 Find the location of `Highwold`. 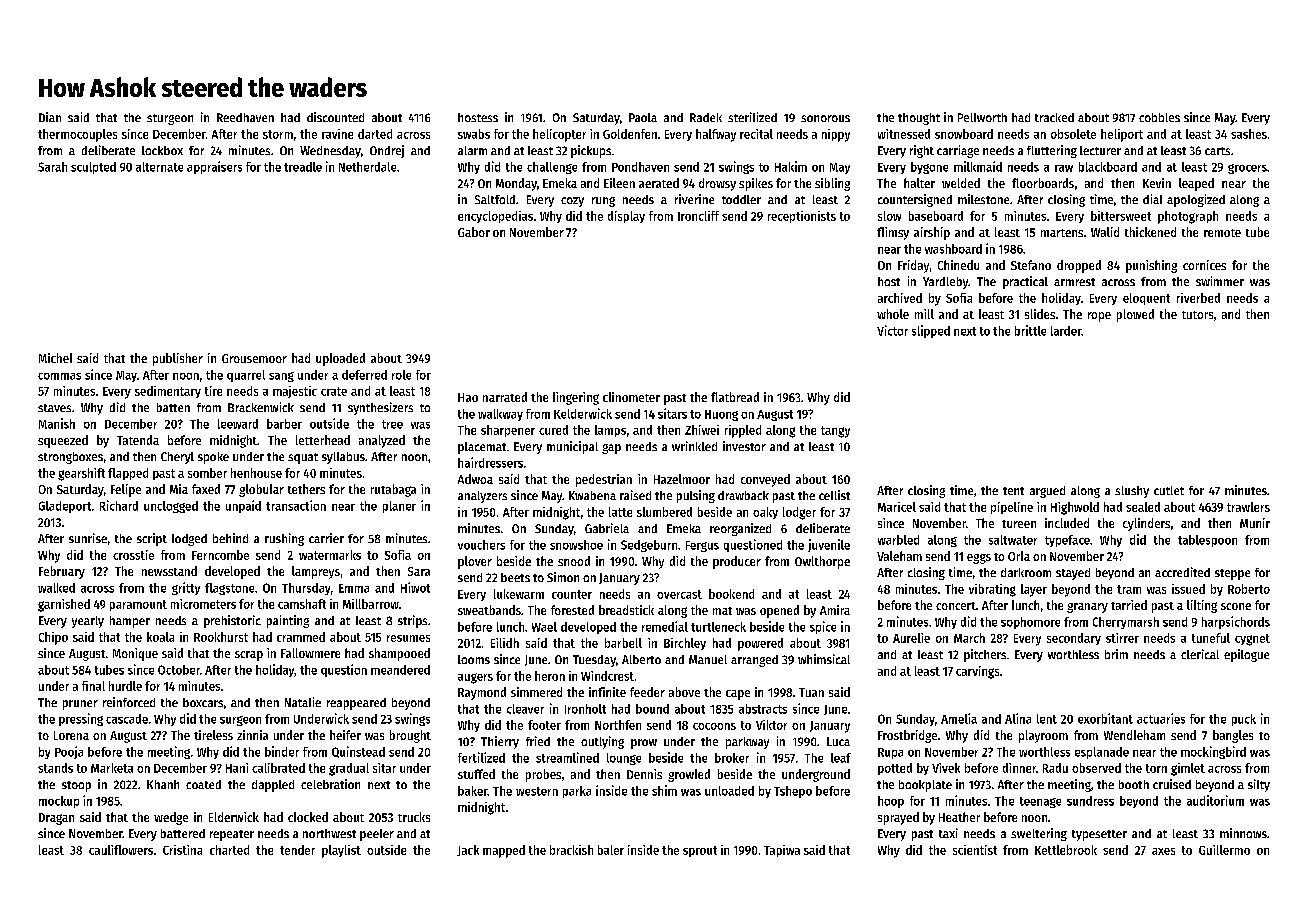

Highwold is located at coordinates (1075, 508).
